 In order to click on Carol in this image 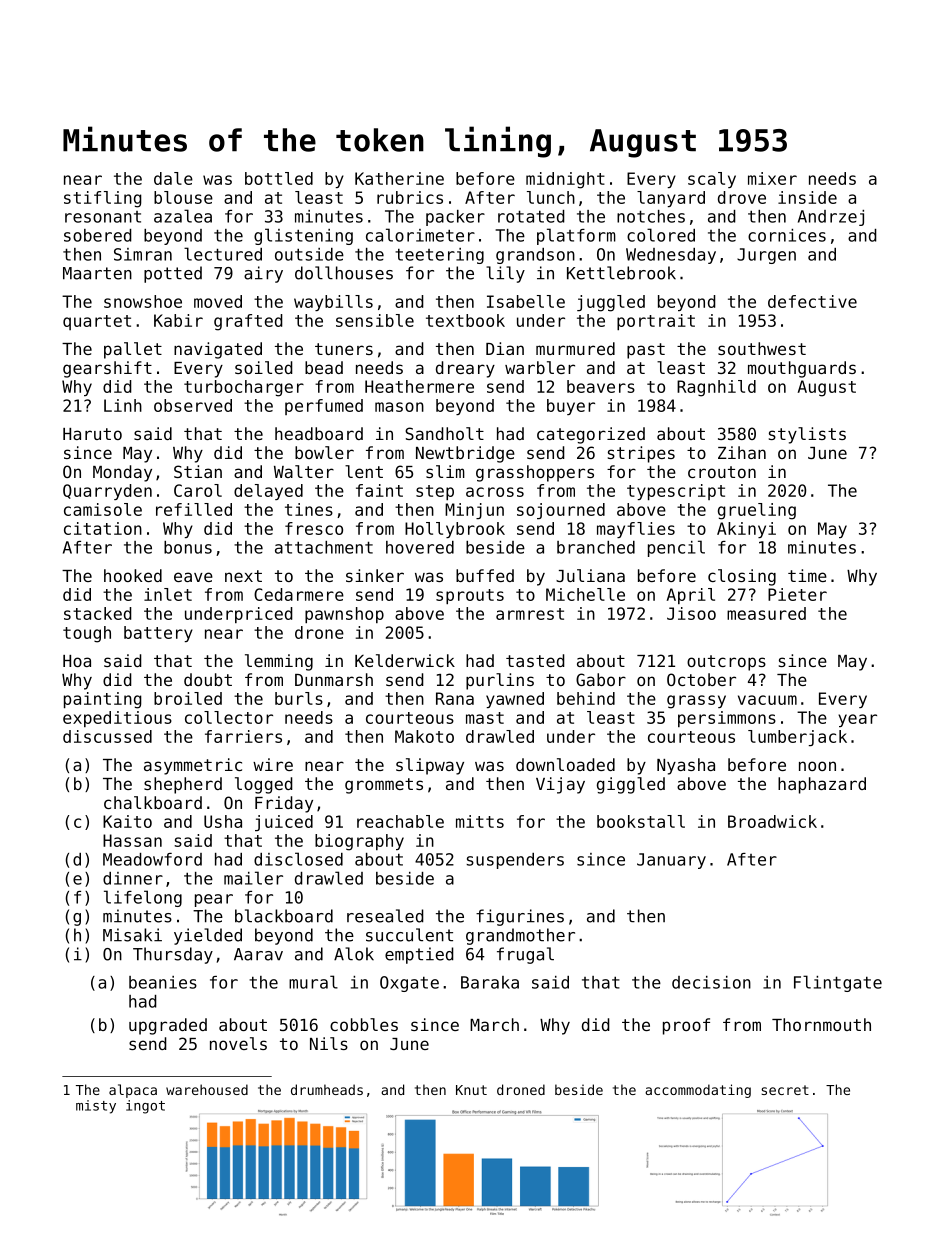, I will do `click(198, 490)`.
